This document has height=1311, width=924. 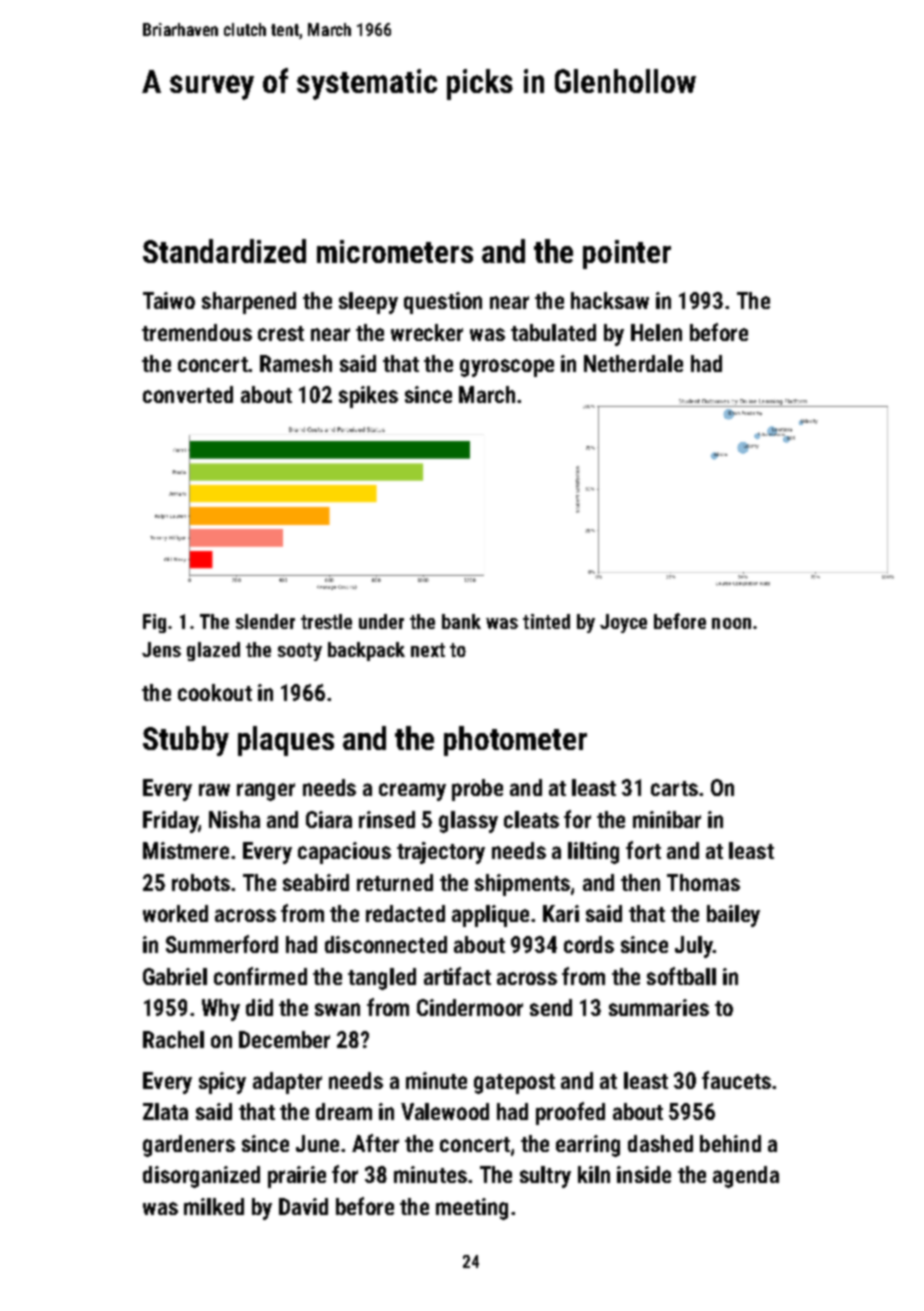 I want to click on cookout, so click(x=215, y=692).
